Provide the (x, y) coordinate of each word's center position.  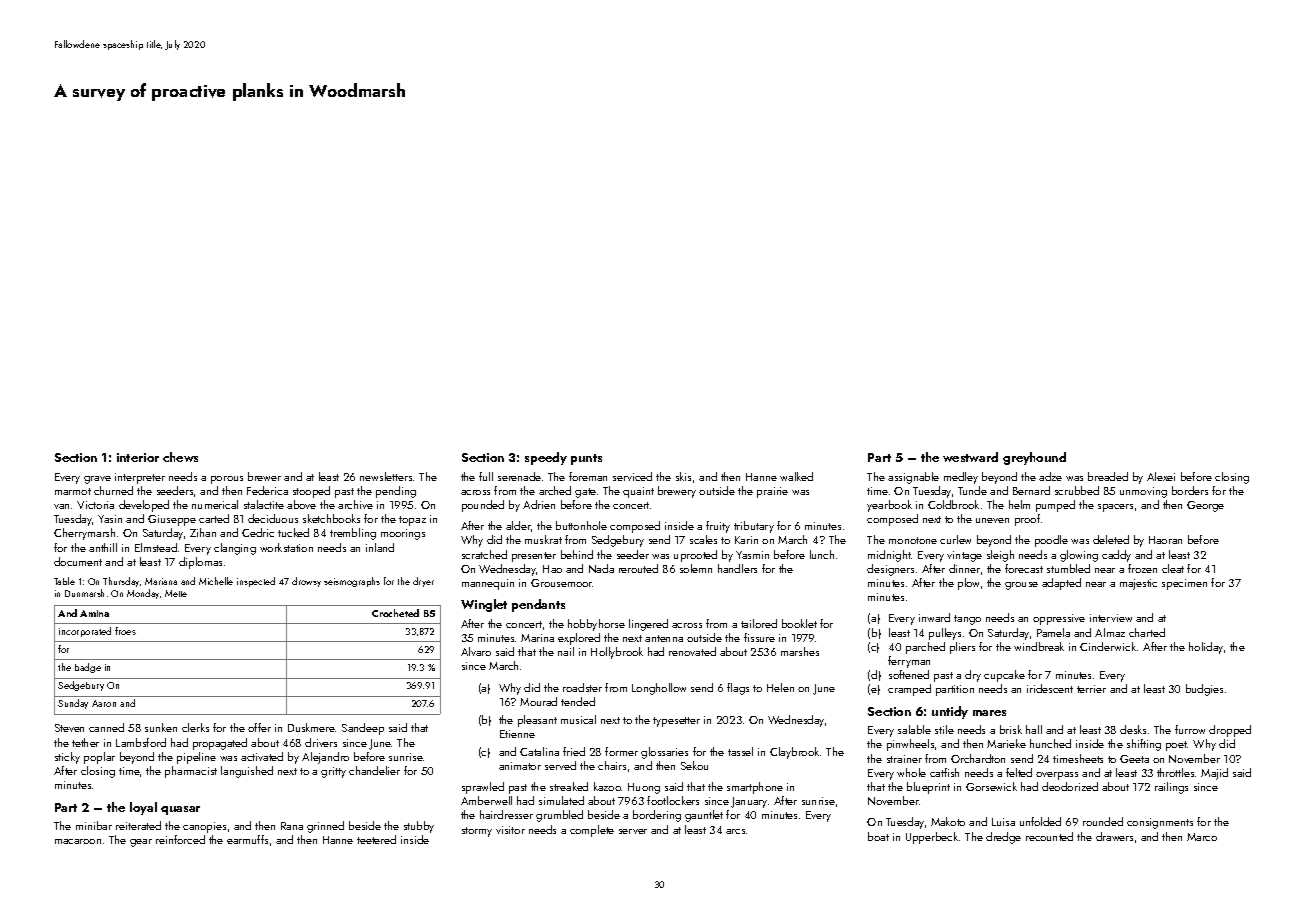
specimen (1184, 584)
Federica (267, 490)
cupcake (1004, 676)
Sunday (73, 704)
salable (914, 729)
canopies (204, 827)
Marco (1202, 837)
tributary (754, 527)
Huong (644, 788)
